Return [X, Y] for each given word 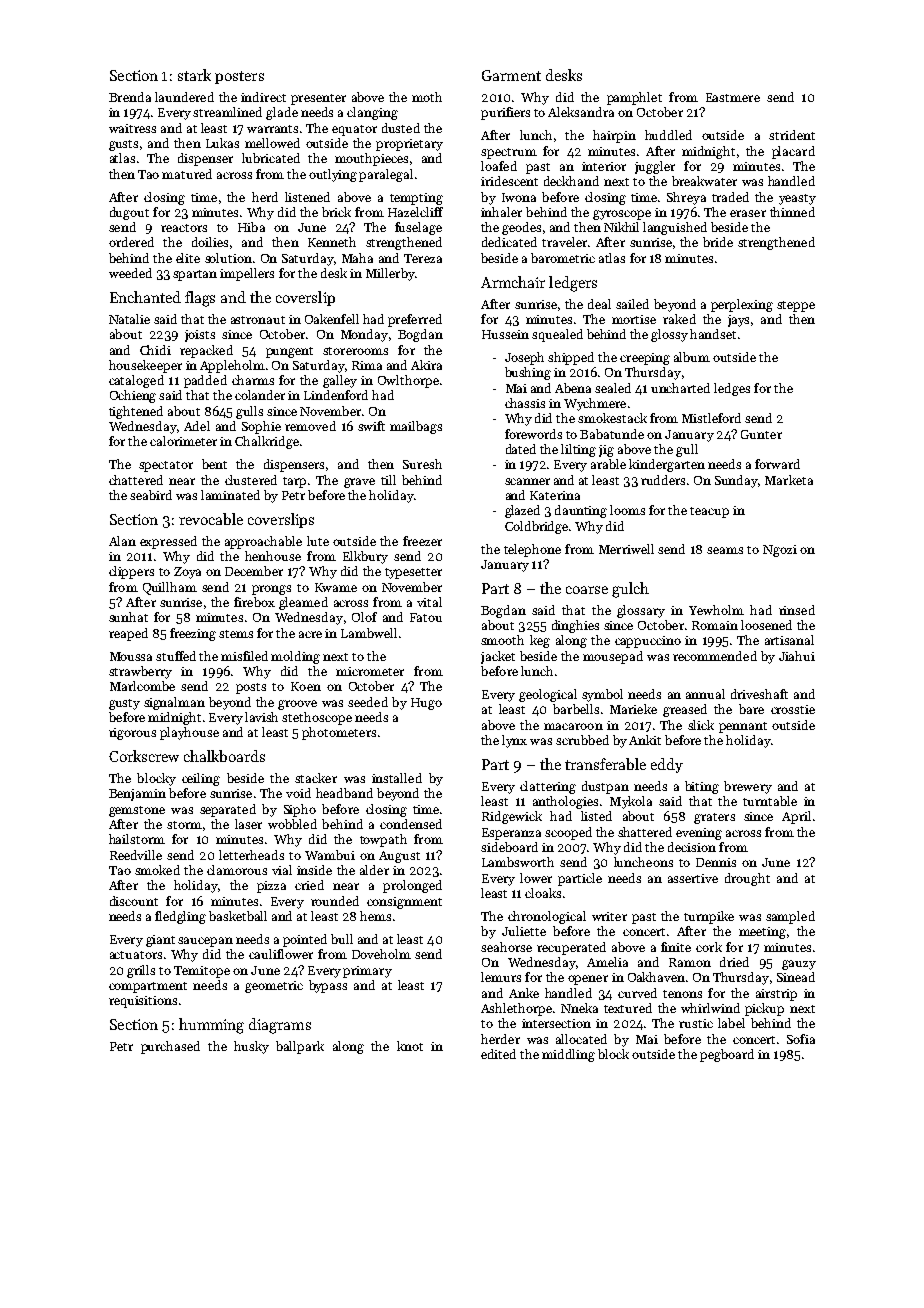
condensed [411, 824]
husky [251, 1047]
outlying [333, 175]
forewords [533, 434]
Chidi [155, 350]
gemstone [137, 811]
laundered [184, 97]
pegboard [727, 1055]
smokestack [612, 418]
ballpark [300, 1047]
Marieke [633, 709]
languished [675, 228]
